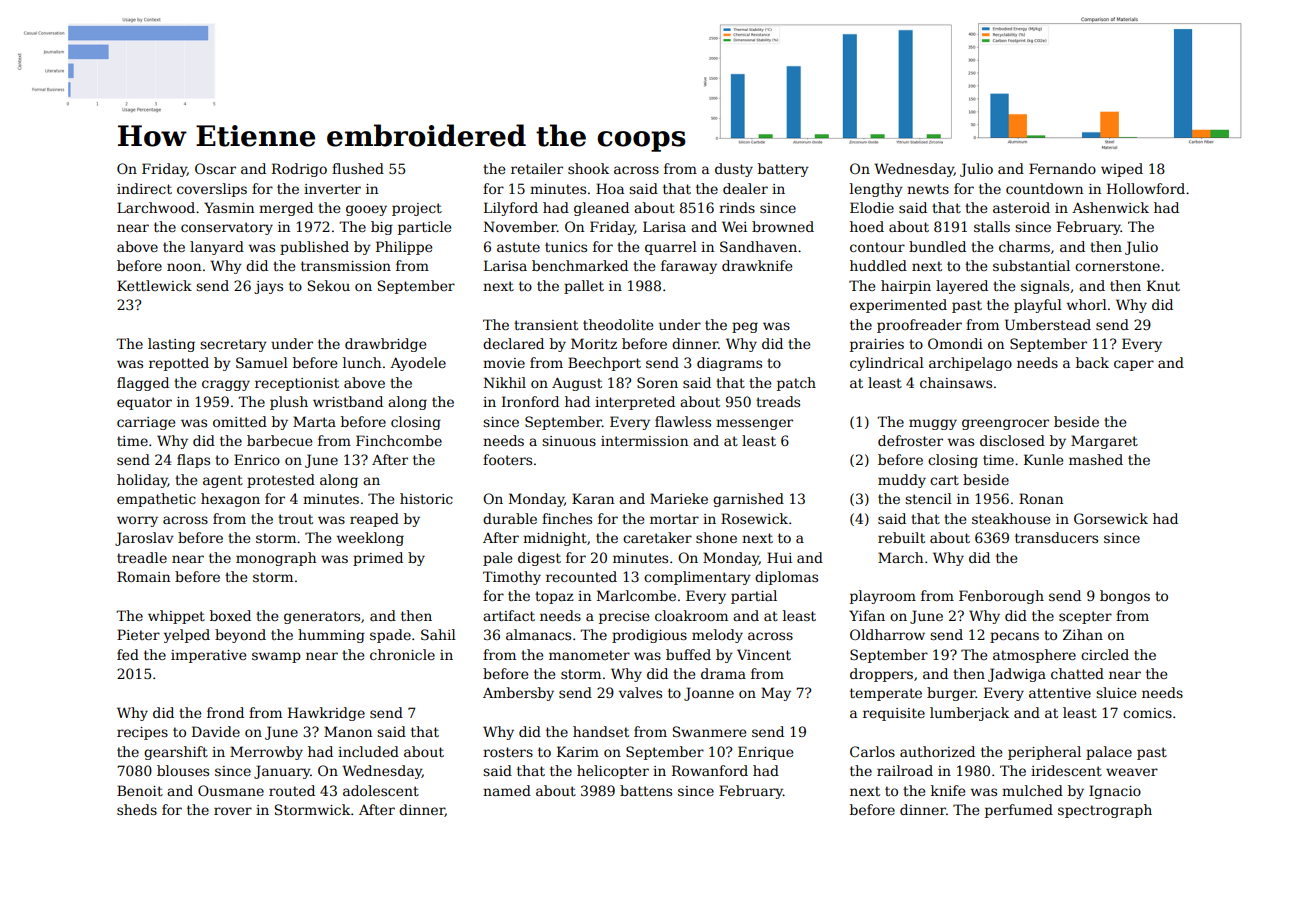 Image resolution: width=1308 pixels, height=924 pixels. What do you see at coordinates (217, 248) in the image?
I see `lanyard` at bounding box center [217, 248].
